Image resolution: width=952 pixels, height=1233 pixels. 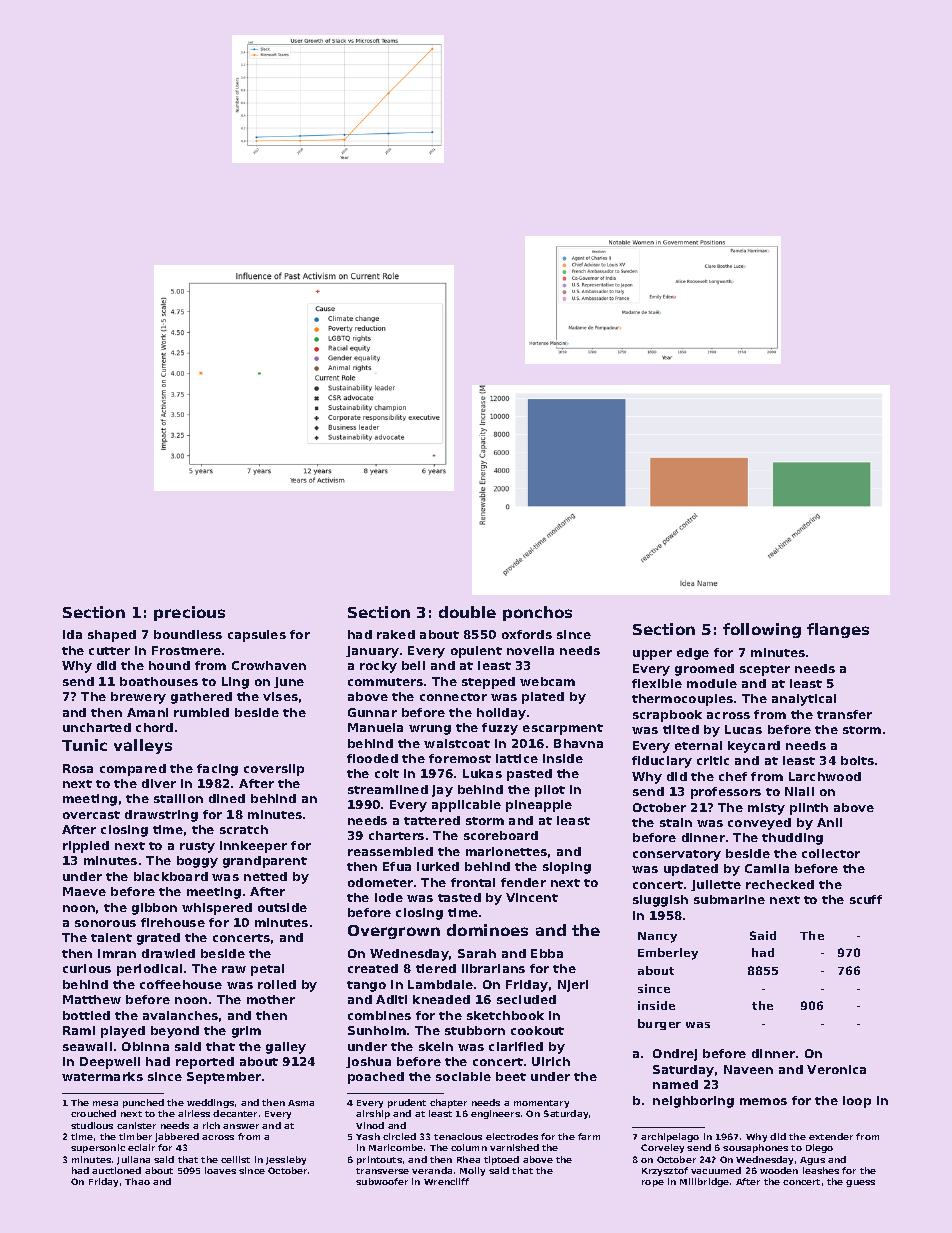 What do you see at coordinates (501, 835) in the screenshot?
I see `scoreboard` at bounding box center [501, 835].
